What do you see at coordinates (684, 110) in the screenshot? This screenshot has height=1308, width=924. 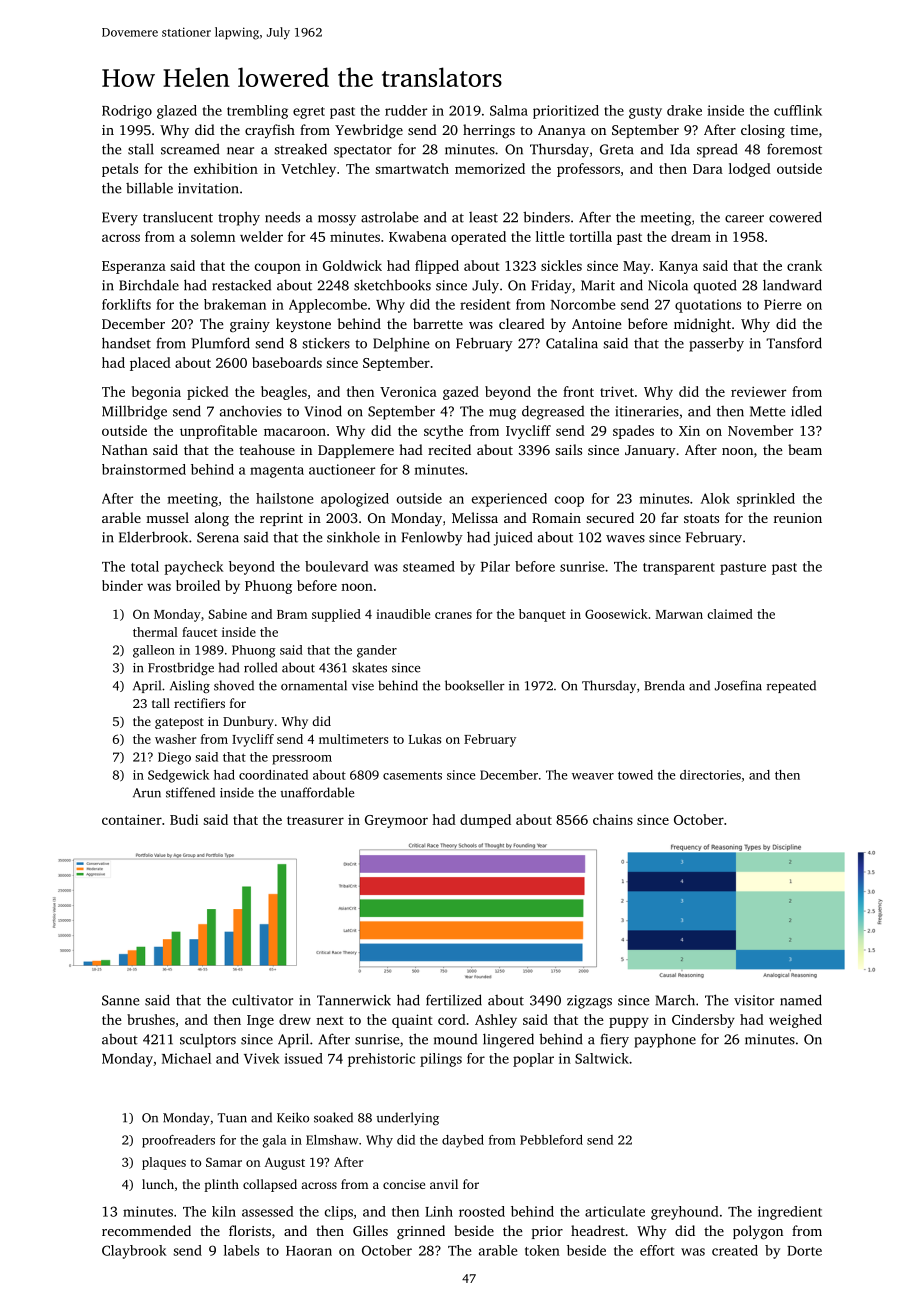 I see `drake` at bounding box center [684, 110].
